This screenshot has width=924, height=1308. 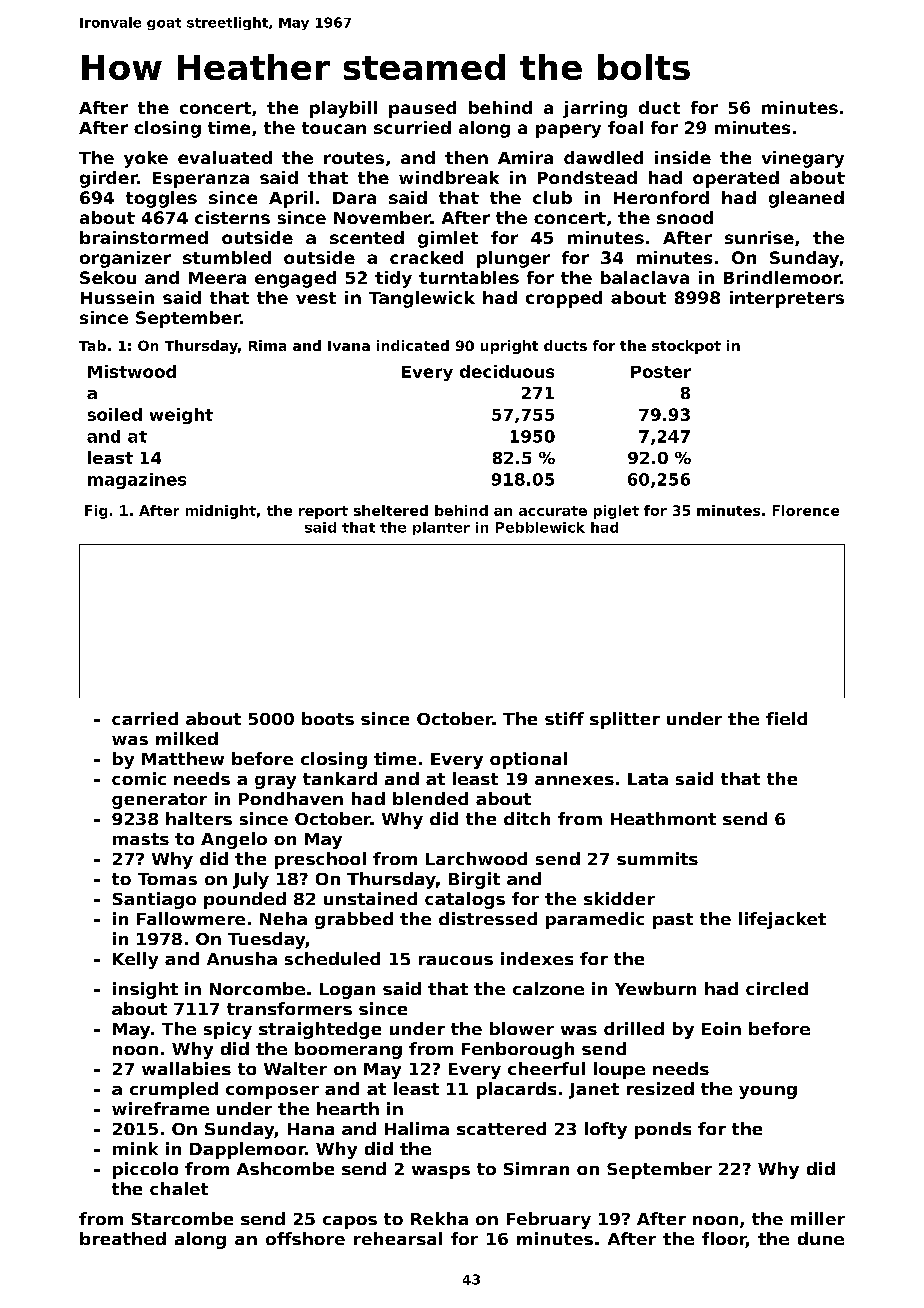 I want to click on lifejacket, so click(x=782, y=920).
